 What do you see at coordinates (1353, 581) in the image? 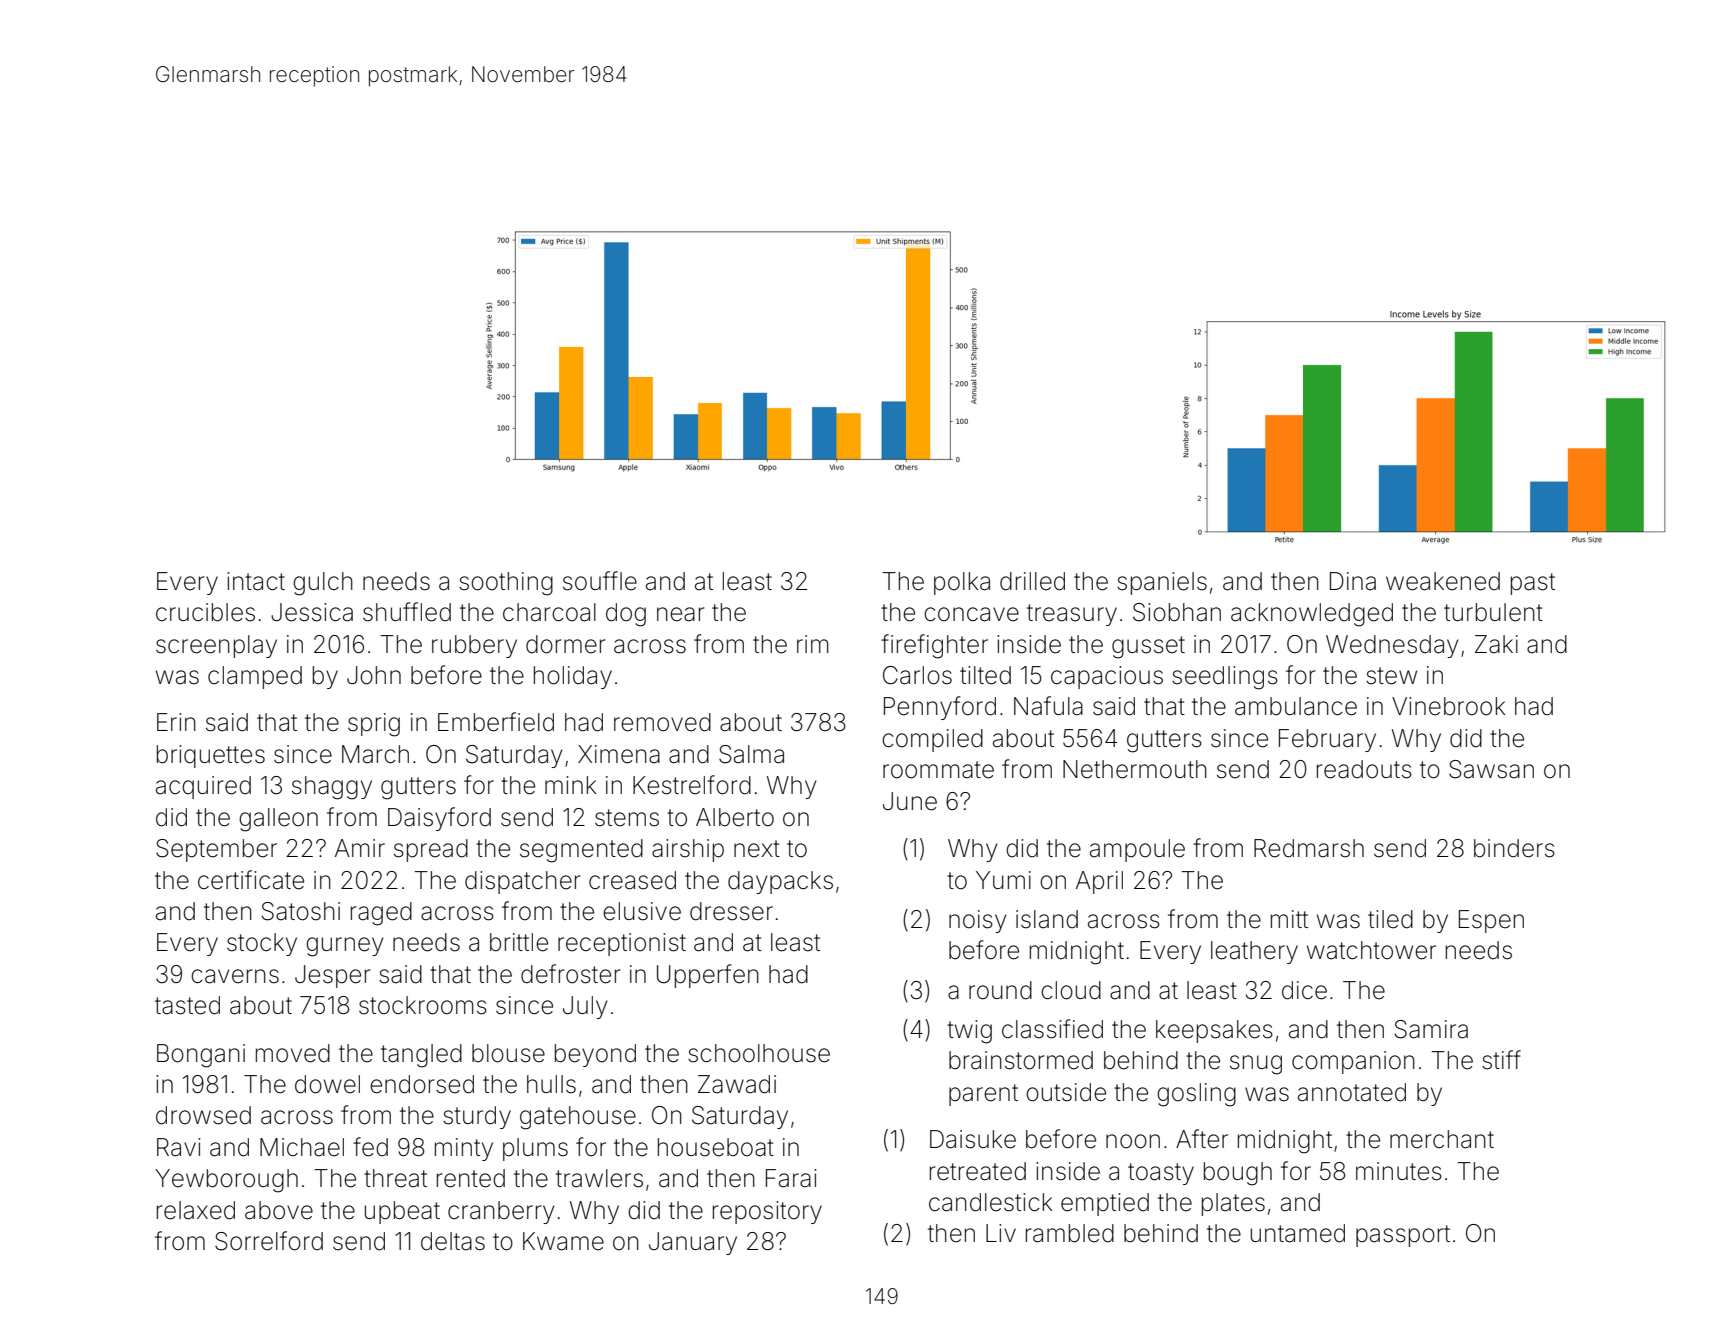
I see `Dina` at bounding box center [1353, 581].
